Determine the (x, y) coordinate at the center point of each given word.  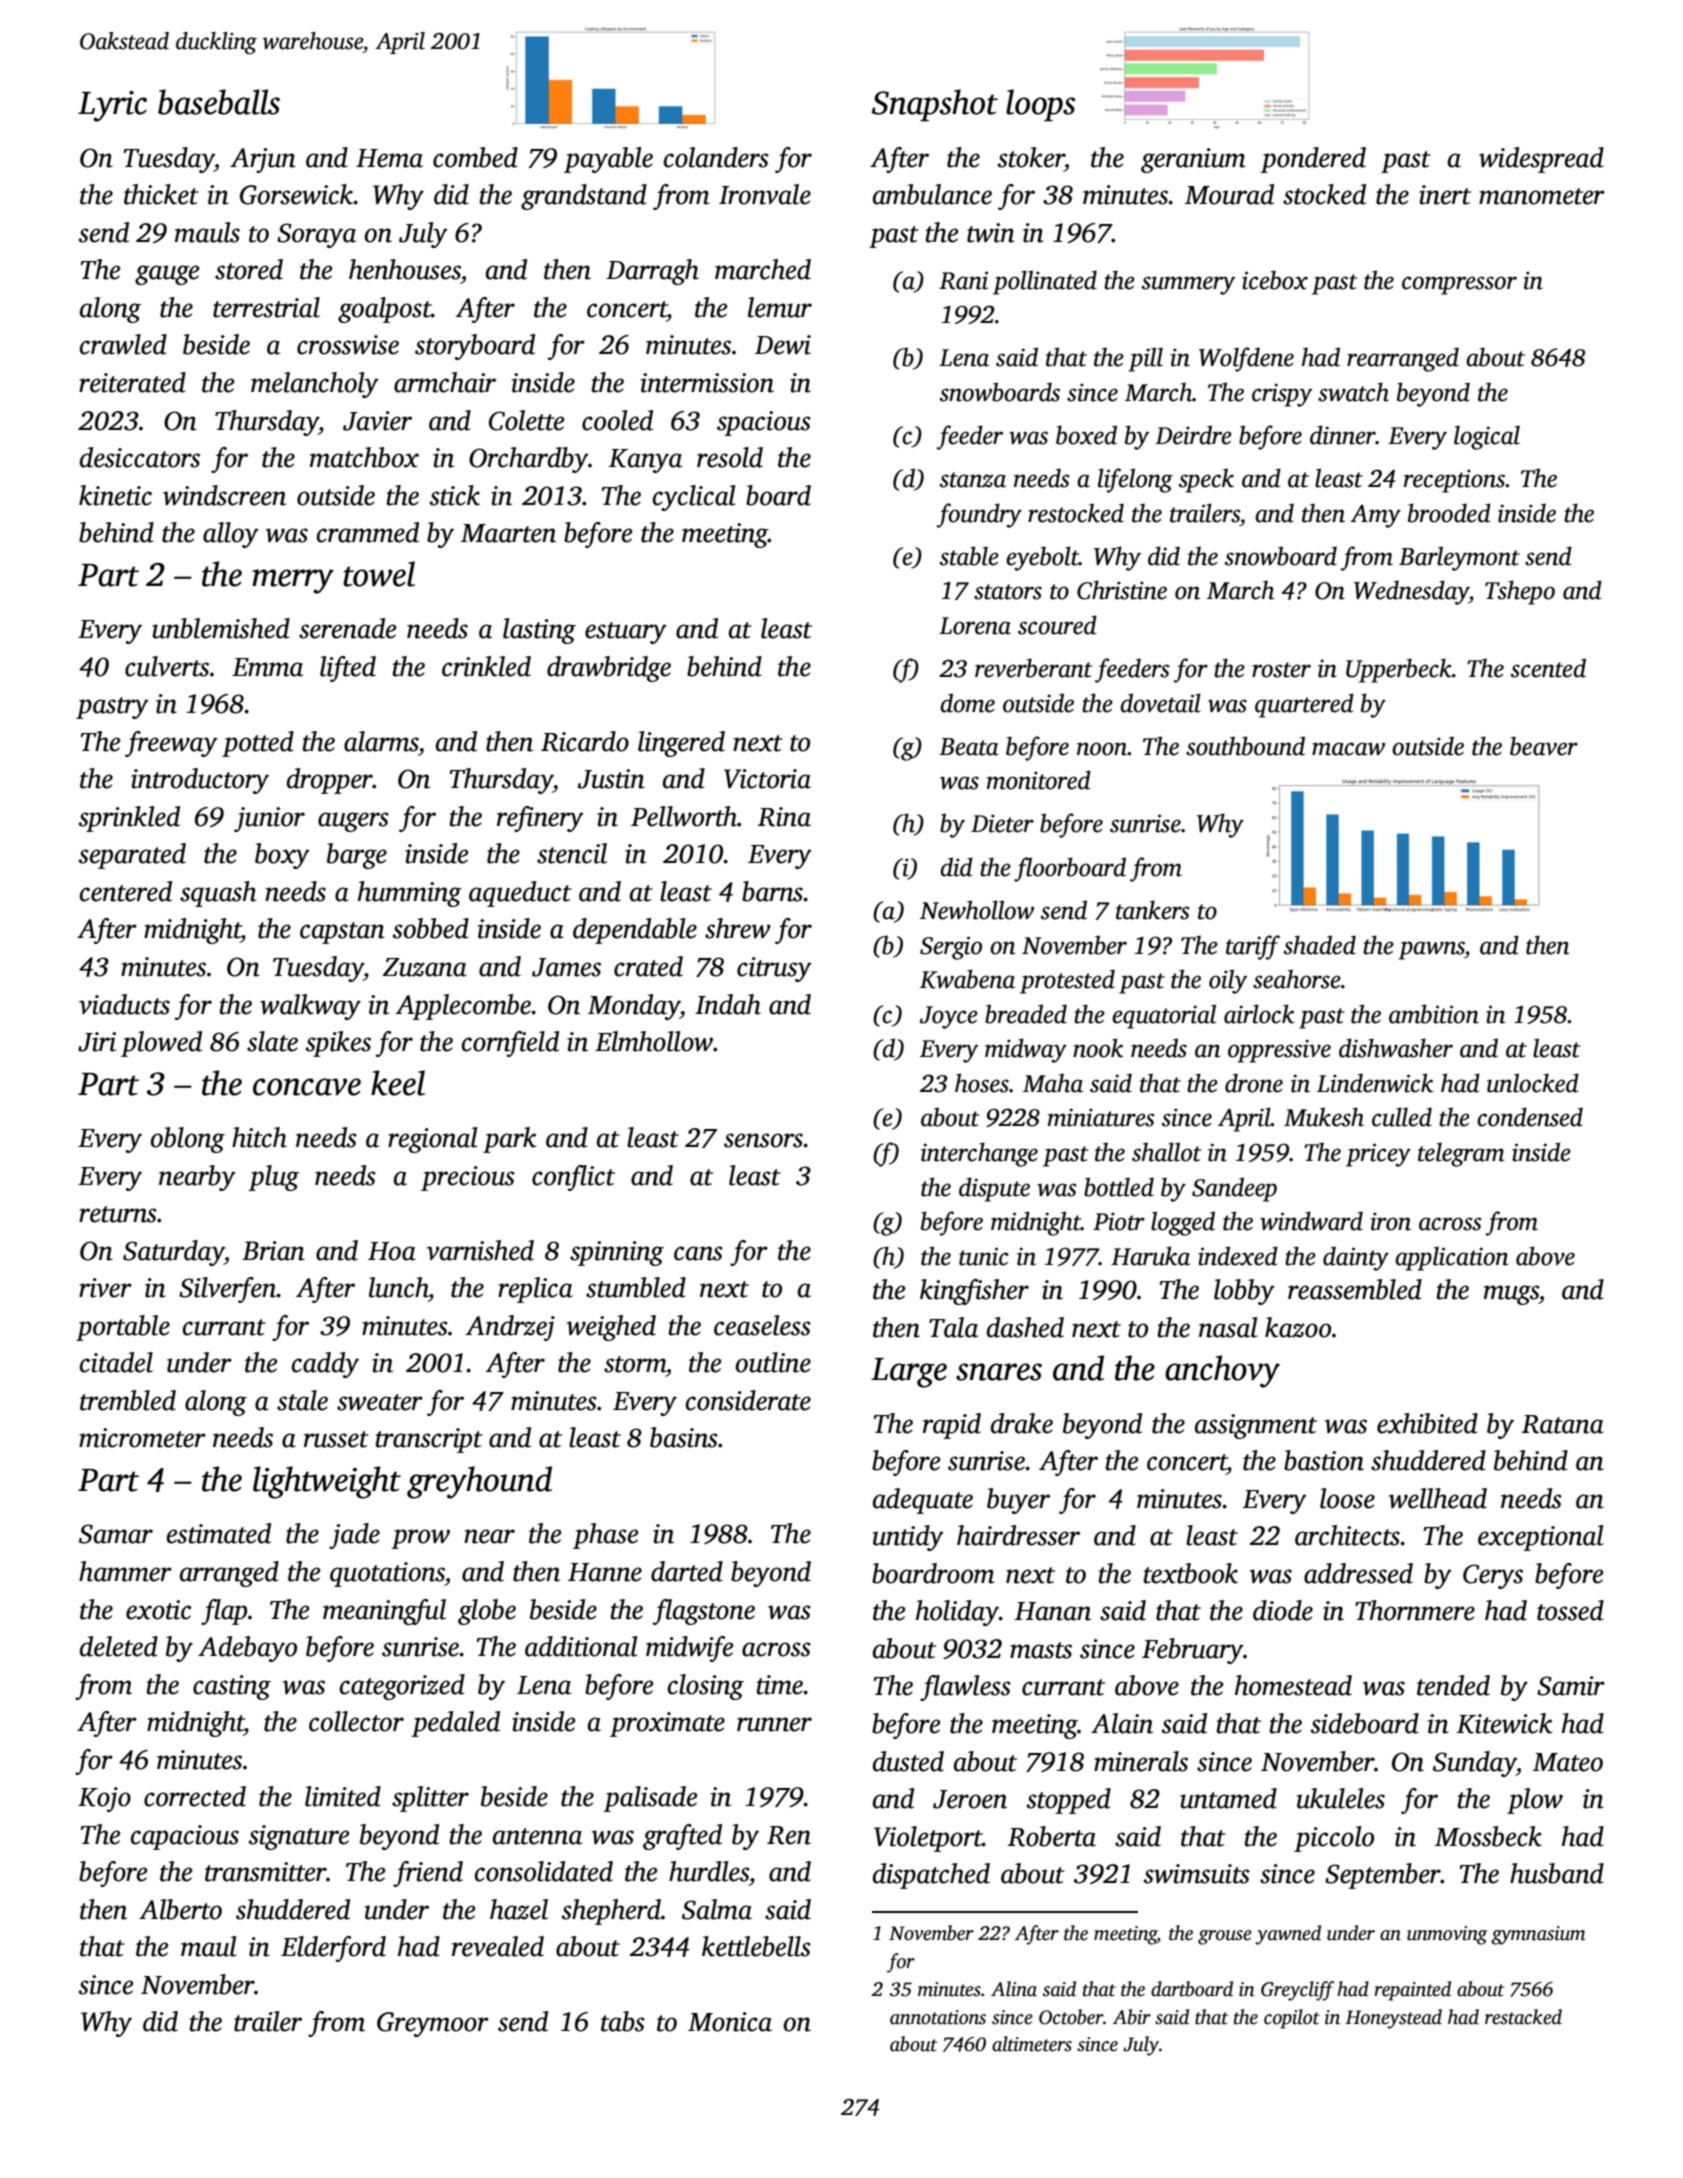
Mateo (1568, 1762)
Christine (1122, 590)
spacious (764, 423)
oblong (187, 1140)
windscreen (224, 495)
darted (687, 1571)
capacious (185, 1837)
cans (698, 1253)
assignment (1256, 1426)
